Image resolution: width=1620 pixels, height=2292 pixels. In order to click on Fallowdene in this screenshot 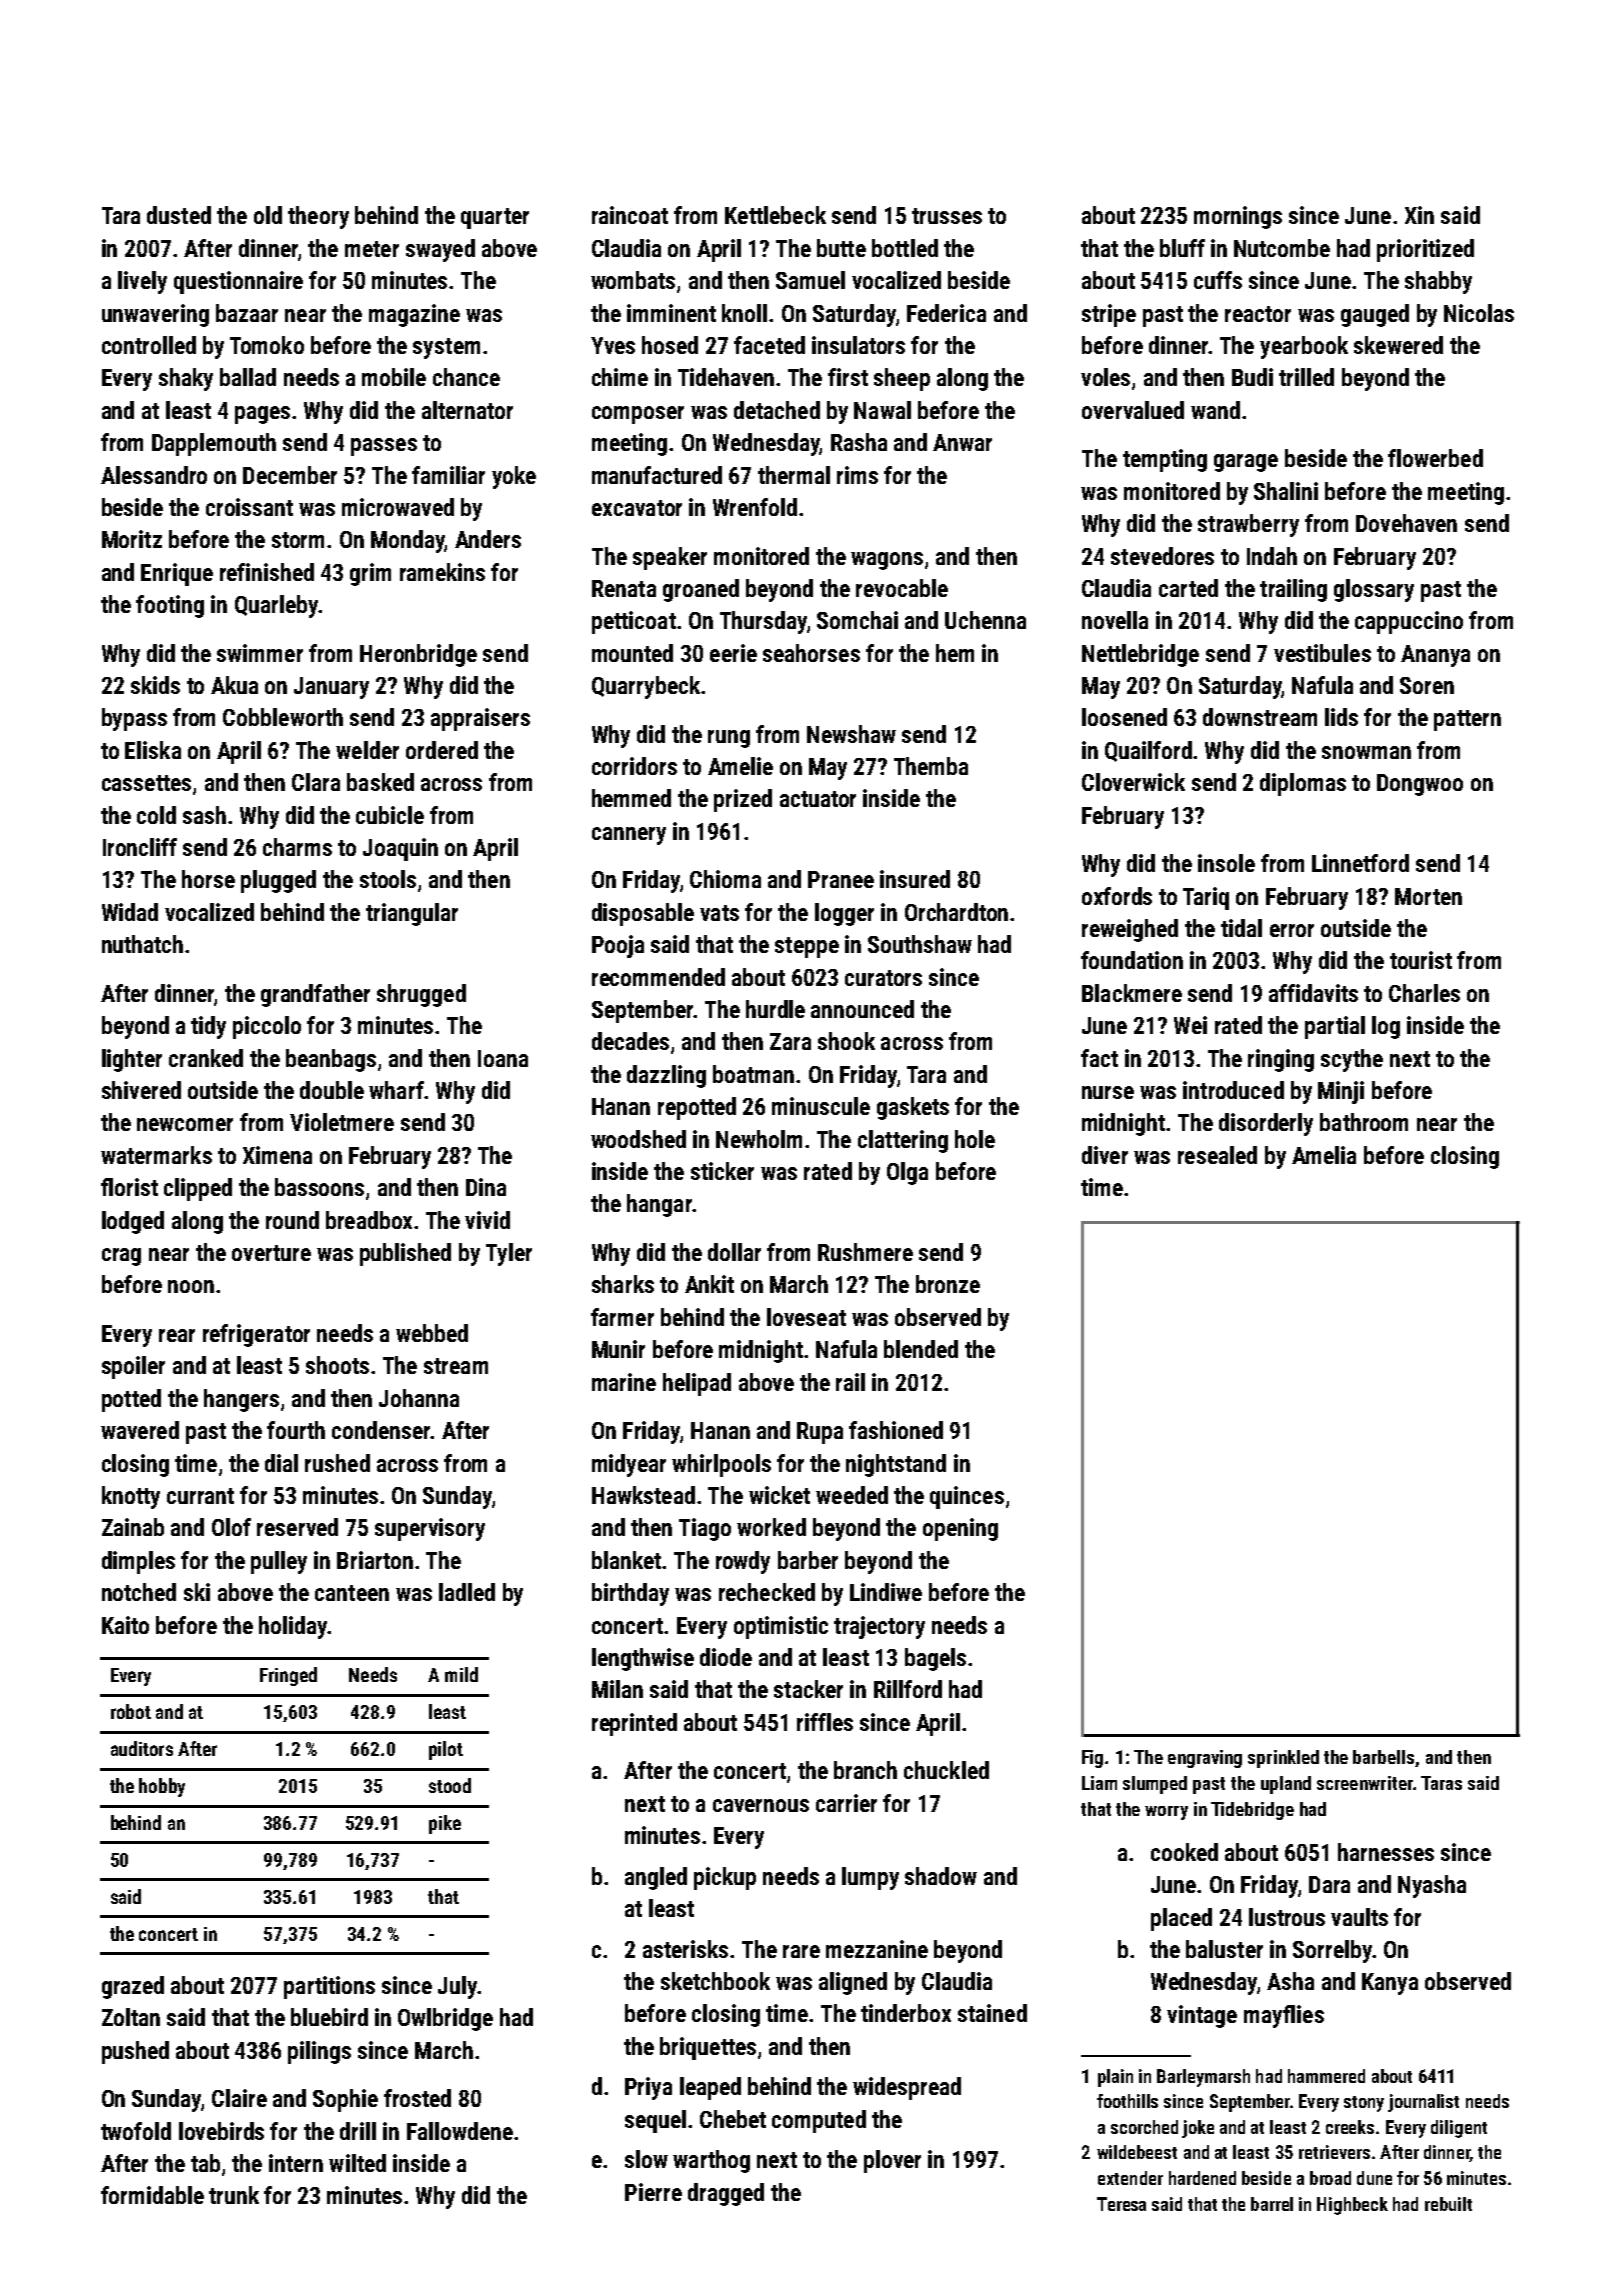, I will do `click(460, 2131)`.
